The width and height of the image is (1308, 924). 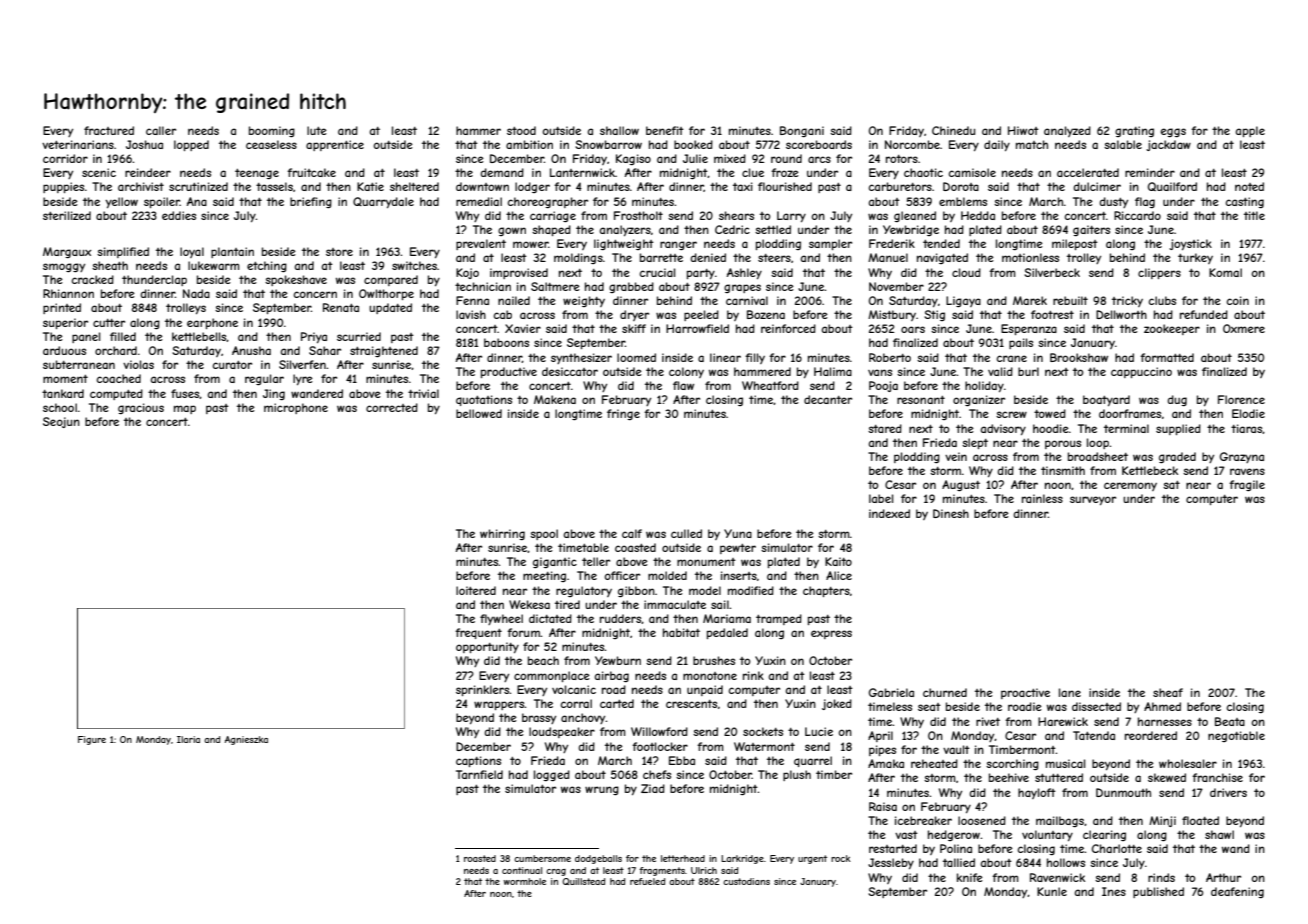 I want to click on trivial, so click(x=423, y=393).
